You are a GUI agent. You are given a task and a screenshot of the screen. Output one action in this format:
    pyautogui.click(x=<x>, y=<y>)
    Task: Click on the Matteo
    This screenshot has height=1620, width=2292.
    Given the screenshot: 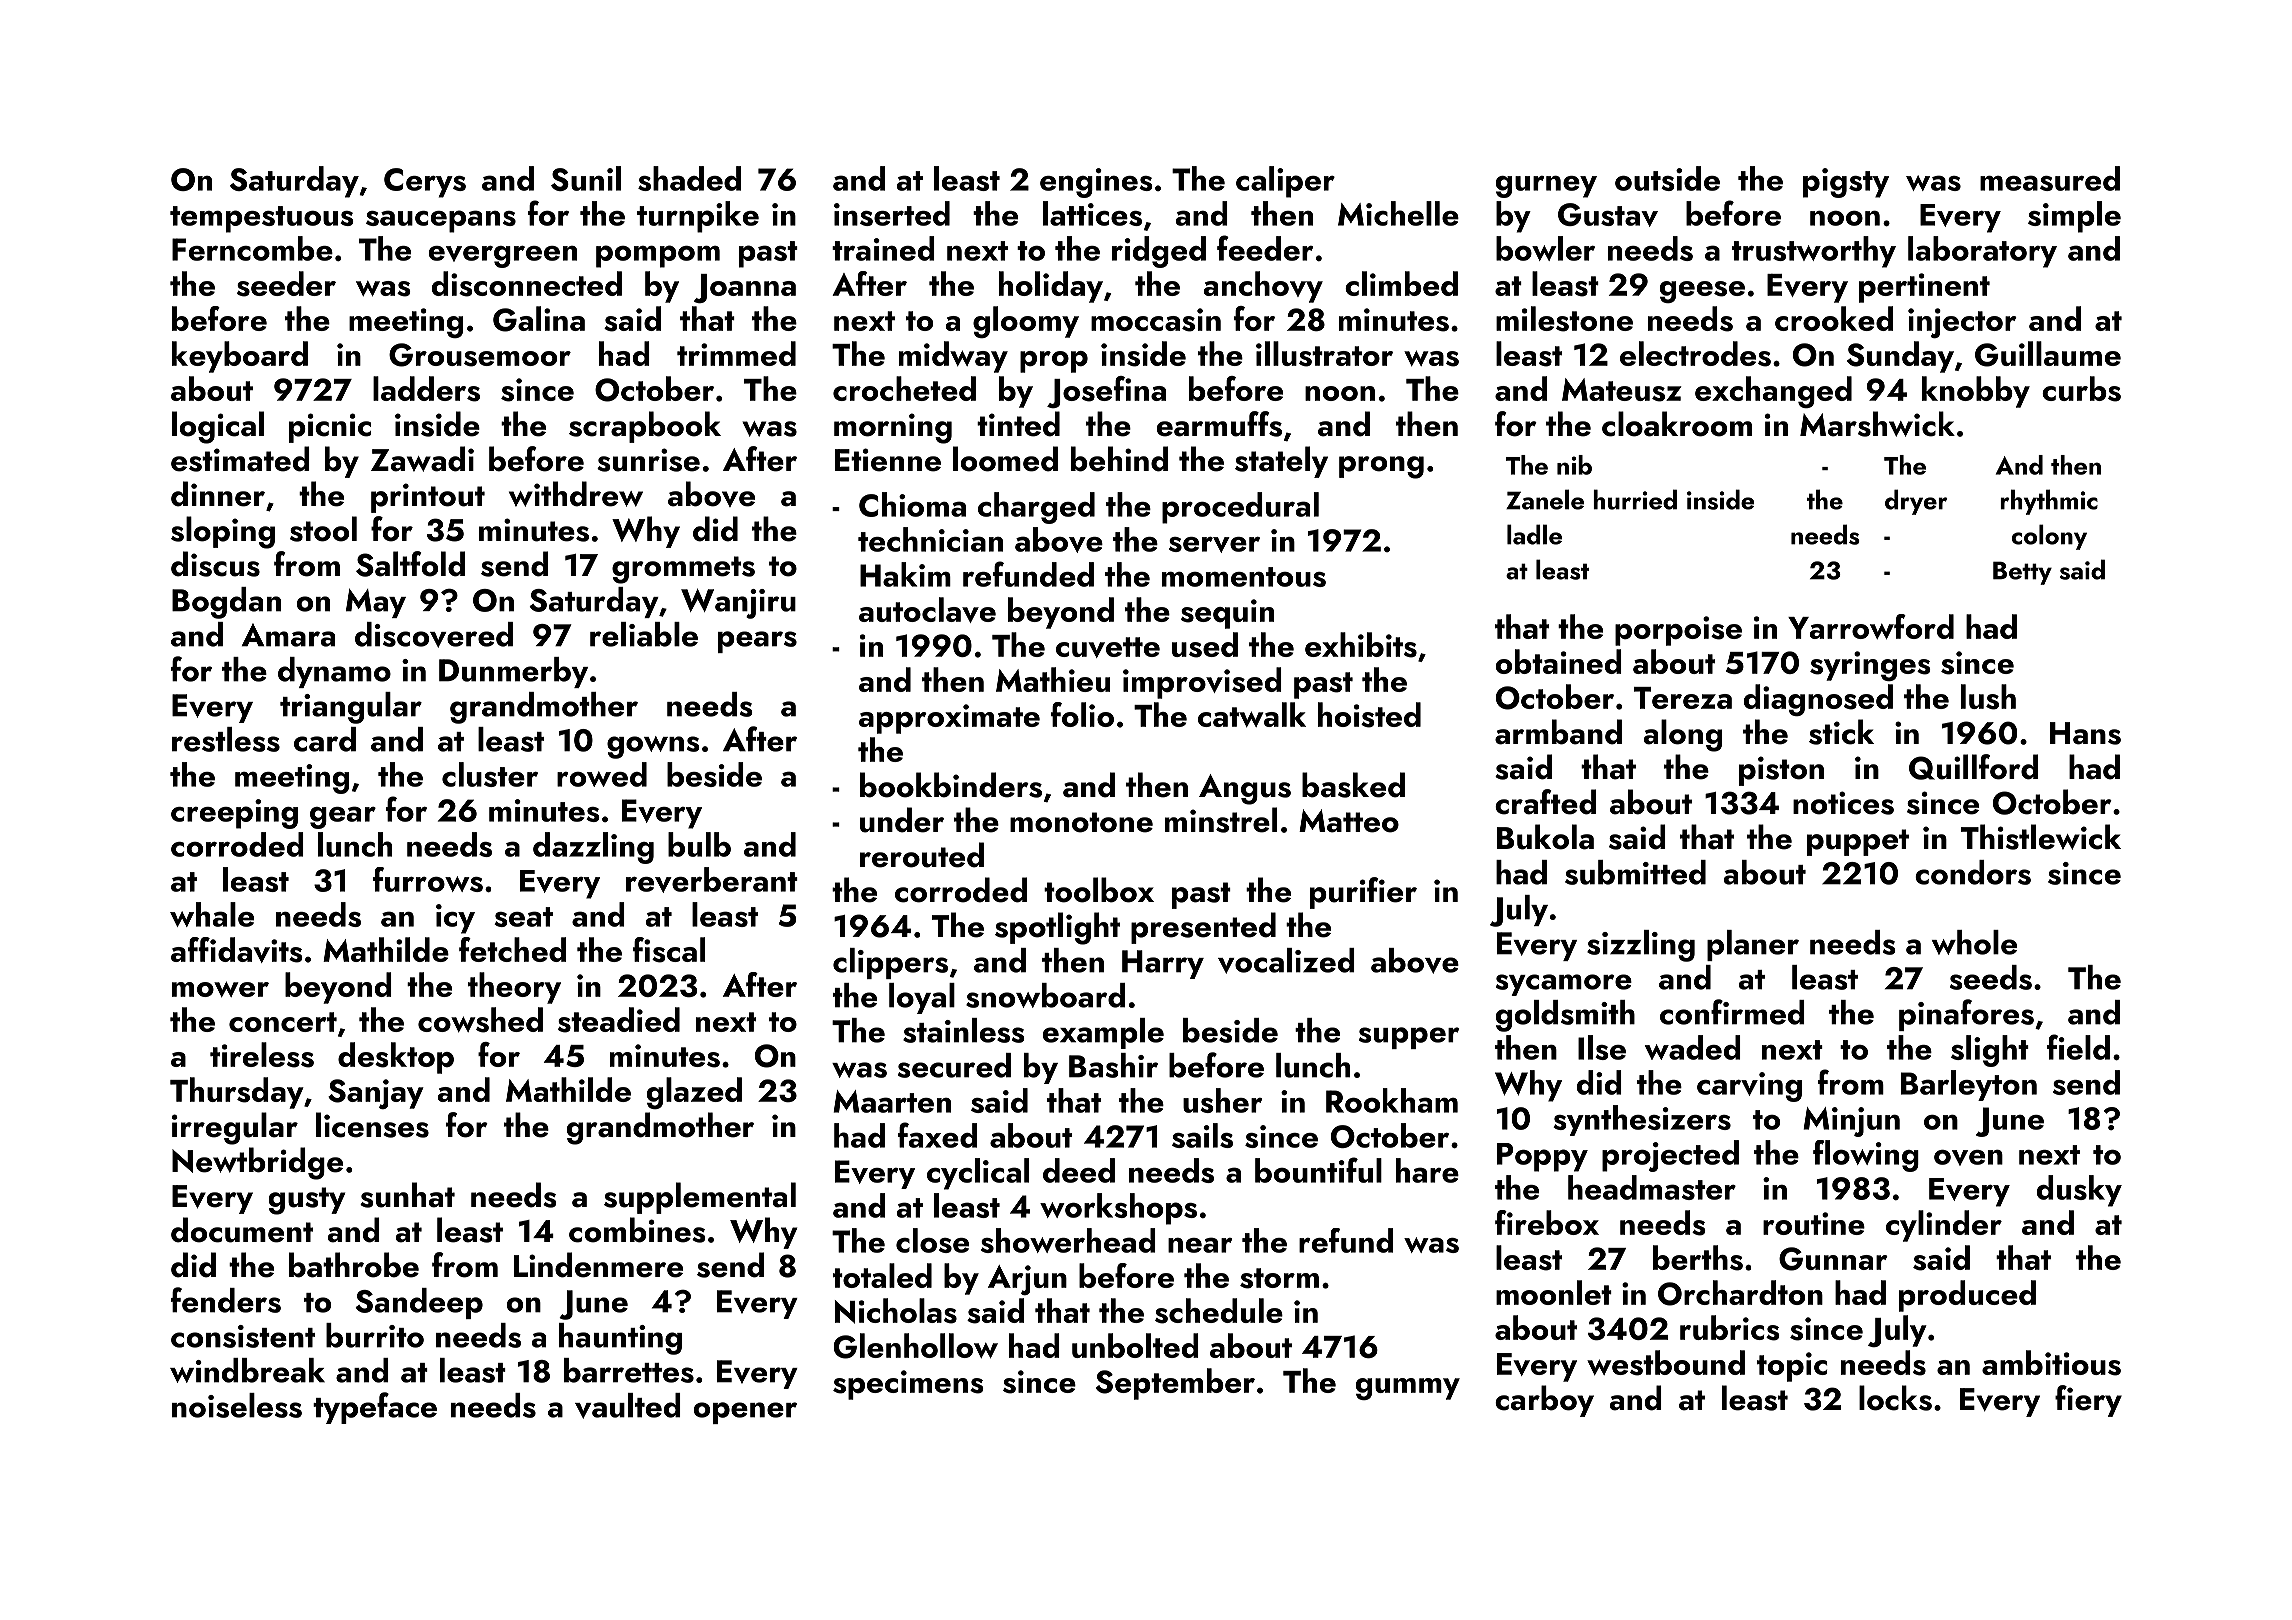 What is the action you would take?
    pyautogui.click(x=1349, y=821)
